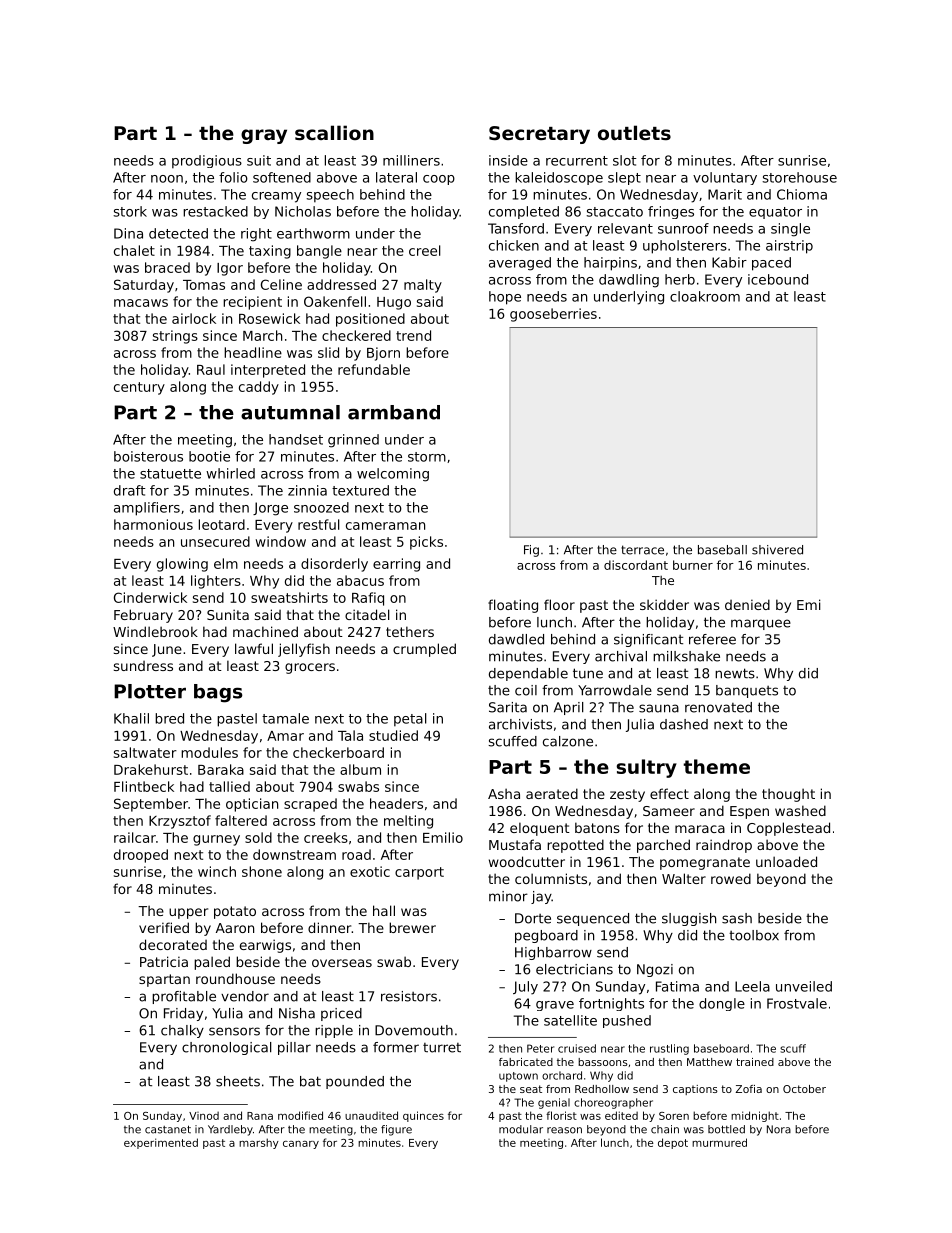 Image resolution: width=952 pixels, height=1233 pixels. Describe the element at coordinates (802, 194) in the screenshot. I see `Chioma` at that location.
